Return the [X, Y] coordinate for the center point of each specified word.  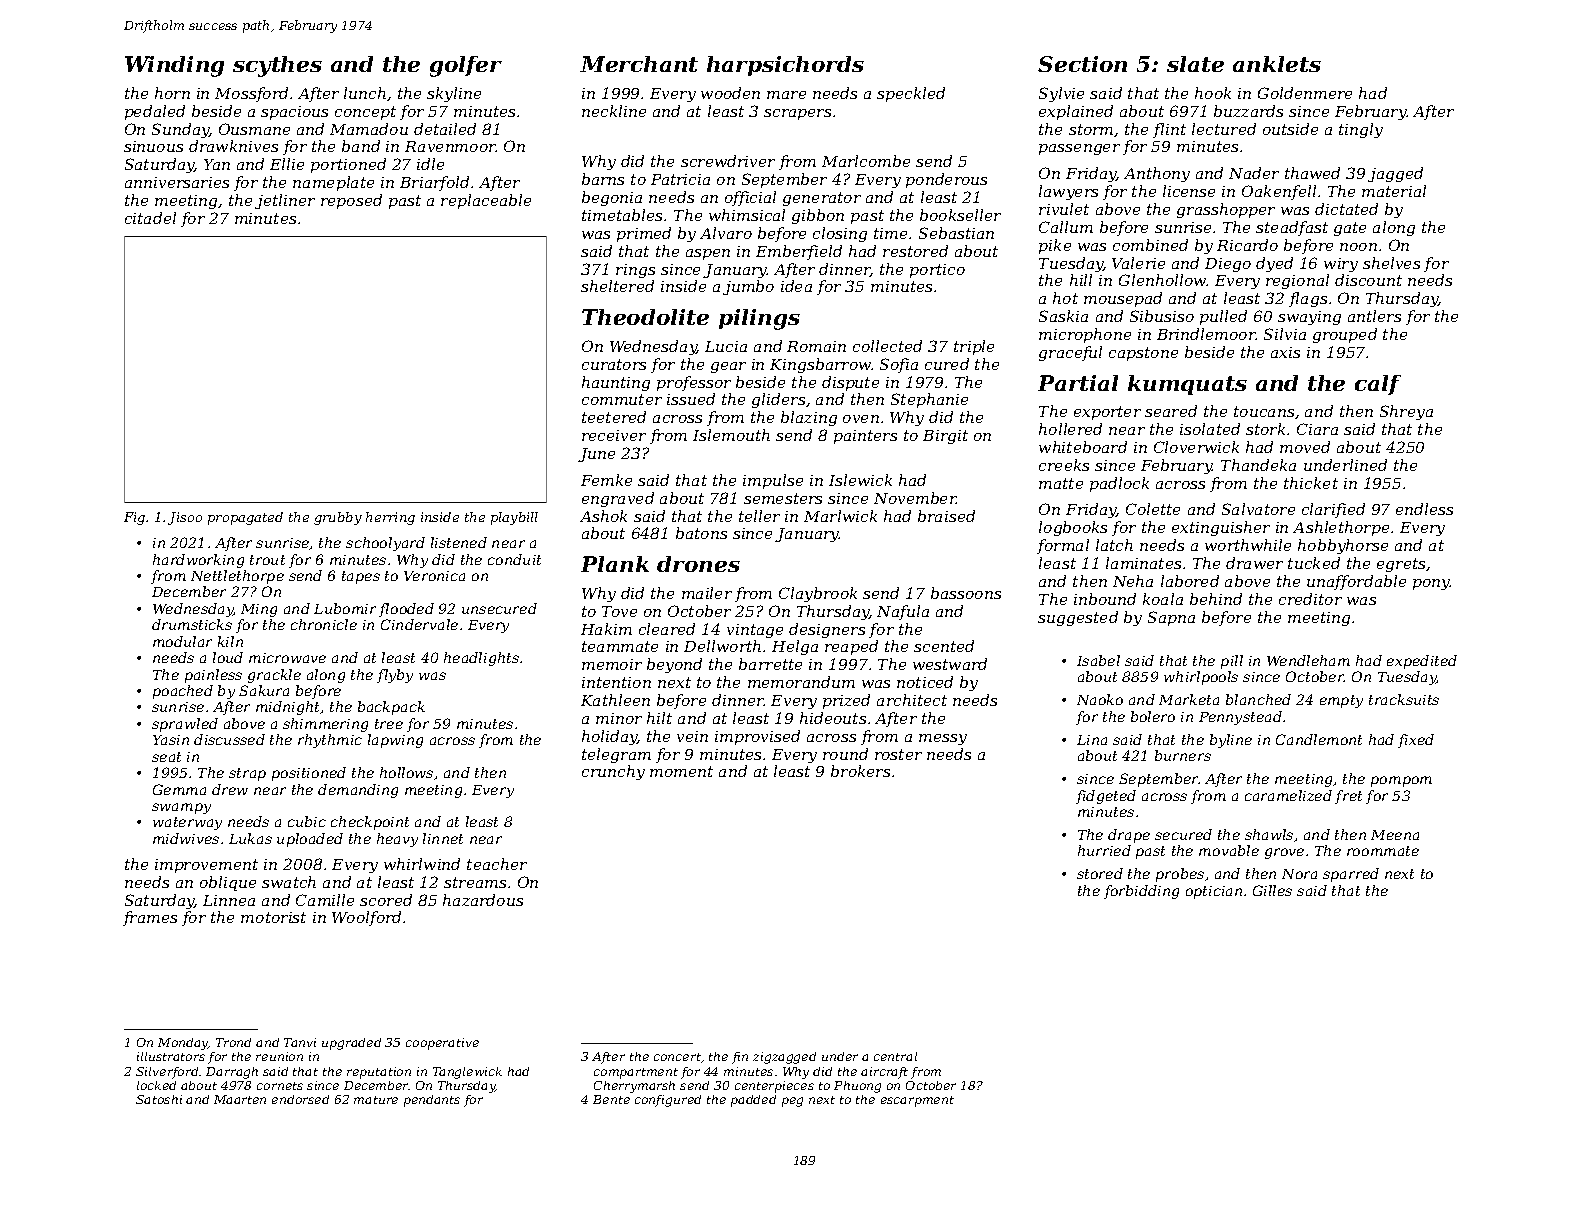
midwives [186, 838]
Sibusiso [1162, 316]
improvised [757, 737]
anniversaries [177, 182]
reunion [279, 1056]
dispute [850, 383]
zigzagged [784, 1058]
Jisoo [185, 518]
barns [603, 179]
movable [1229, 850]
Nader [1254, 173]
